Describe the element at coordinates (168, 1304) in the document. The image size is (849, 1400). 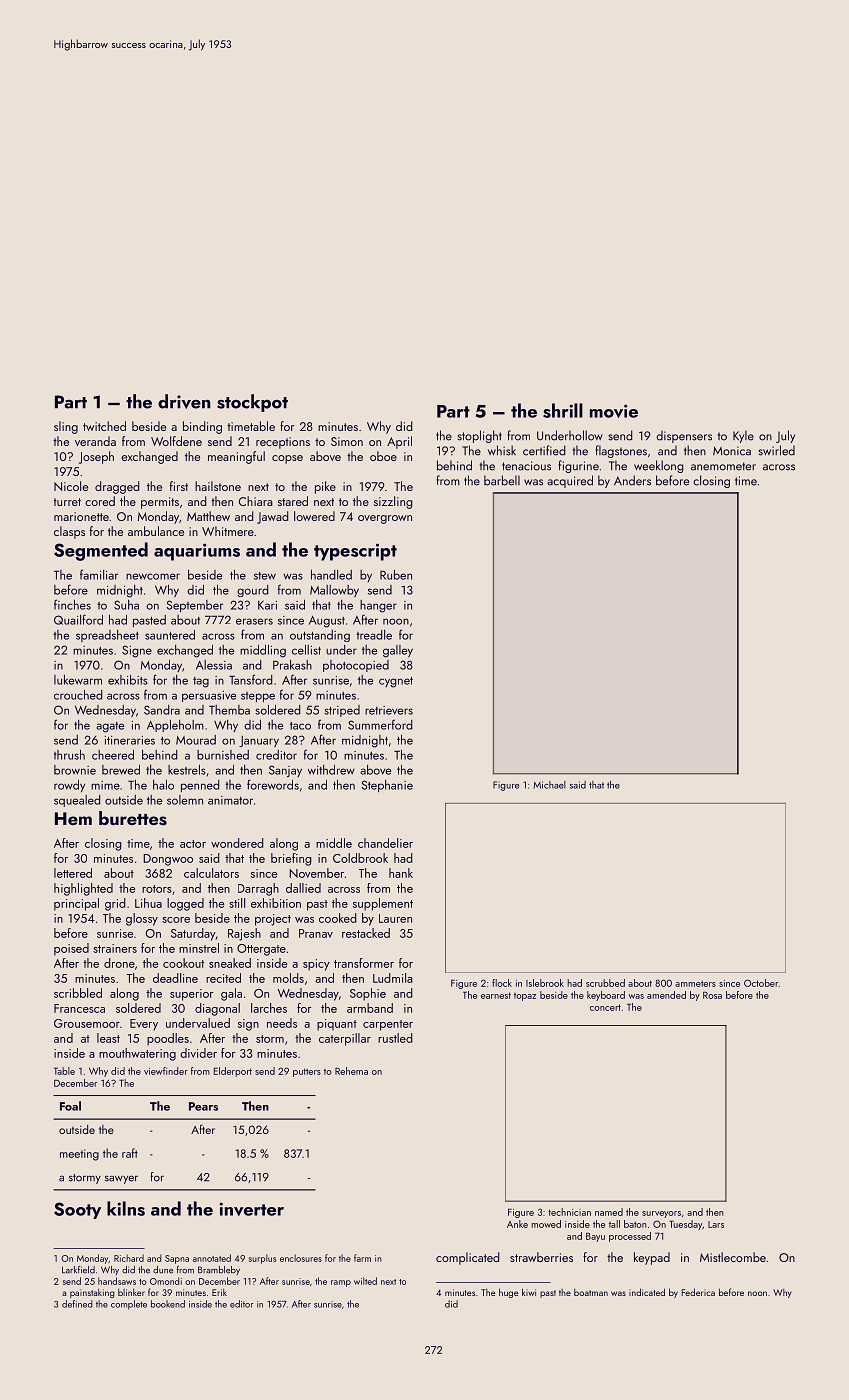
I see `bookend` at that location.
